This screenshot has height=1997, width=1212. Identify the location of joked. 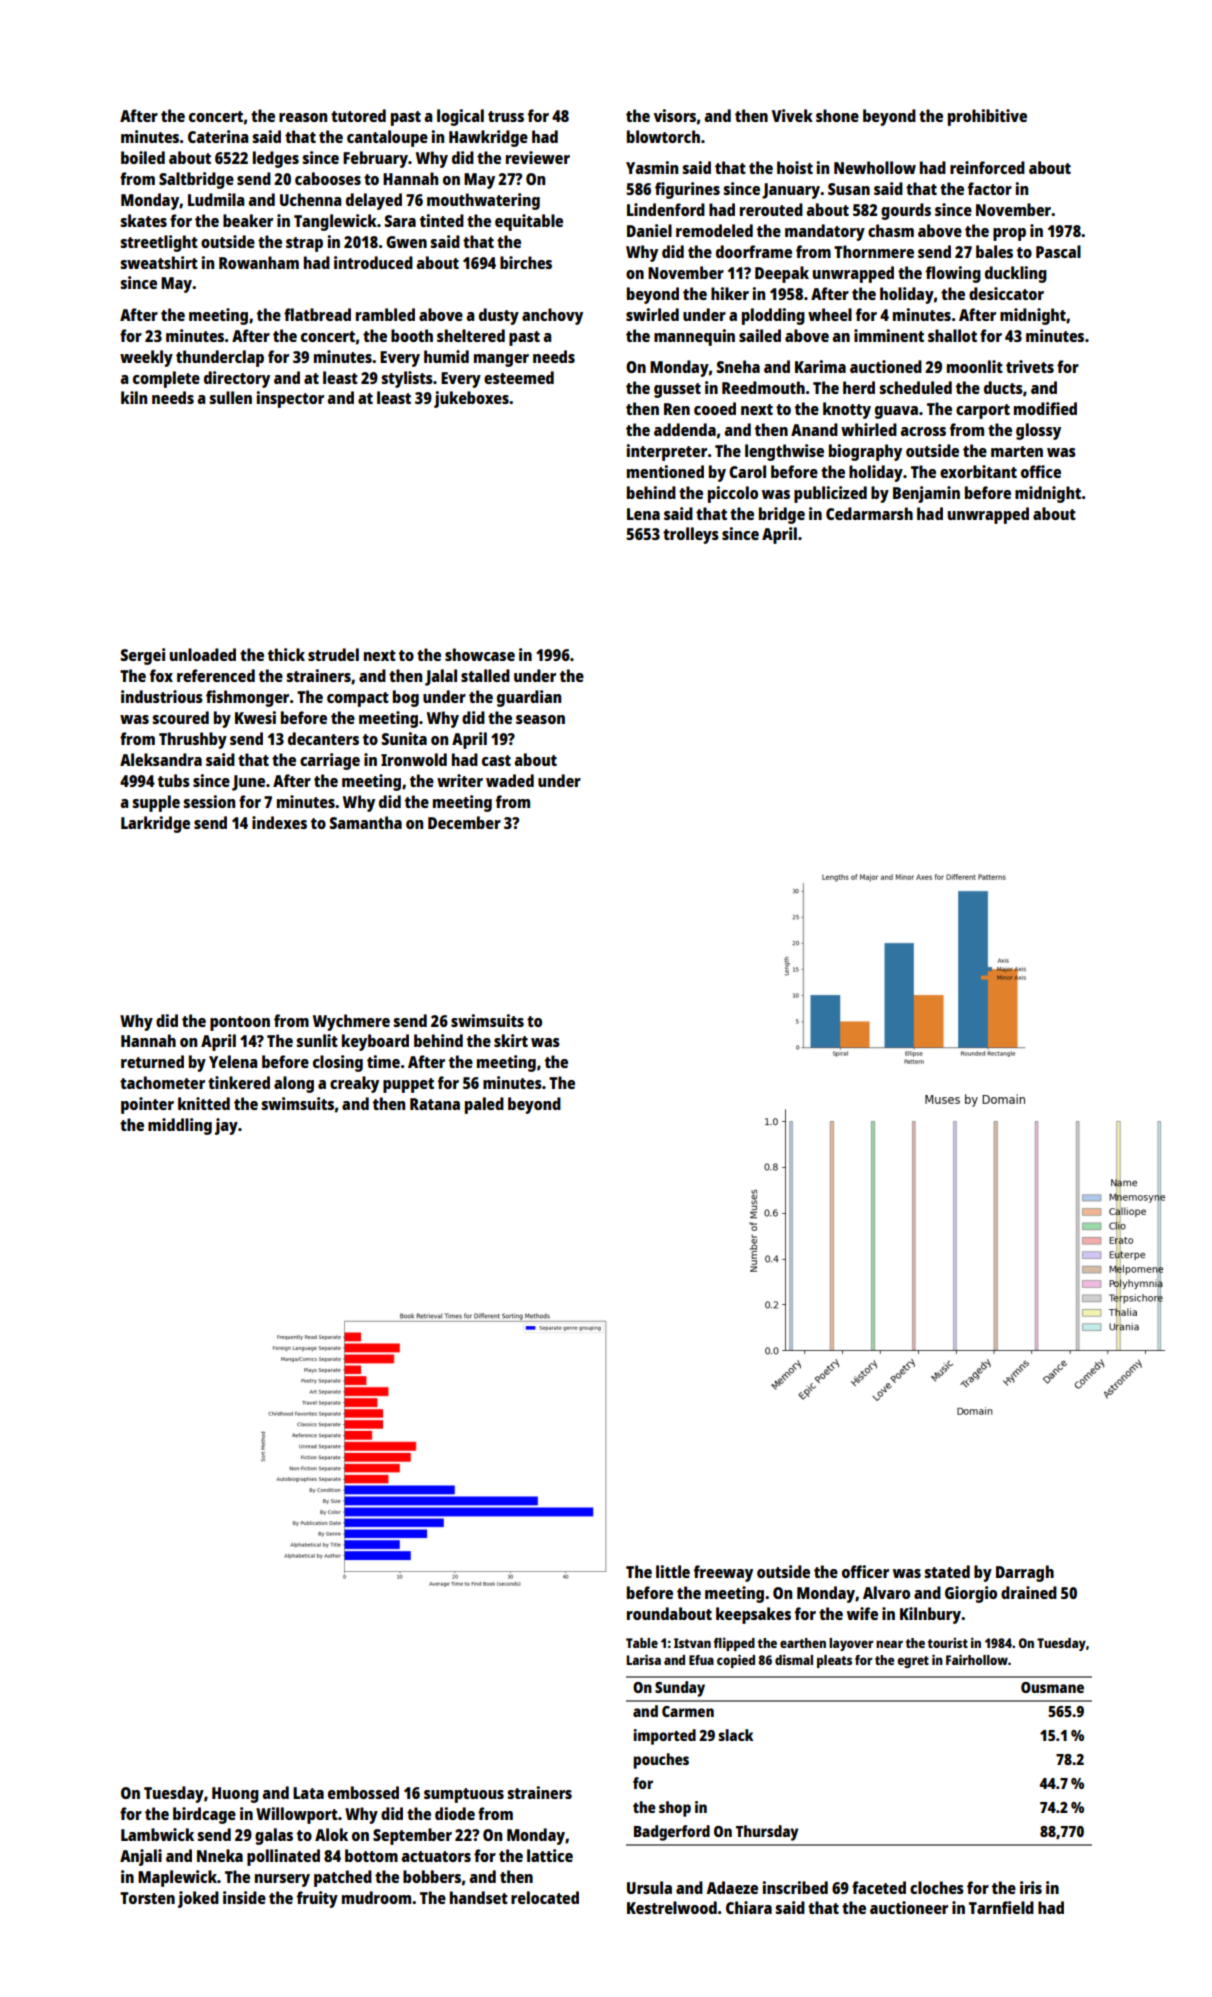
(198, 1899).
